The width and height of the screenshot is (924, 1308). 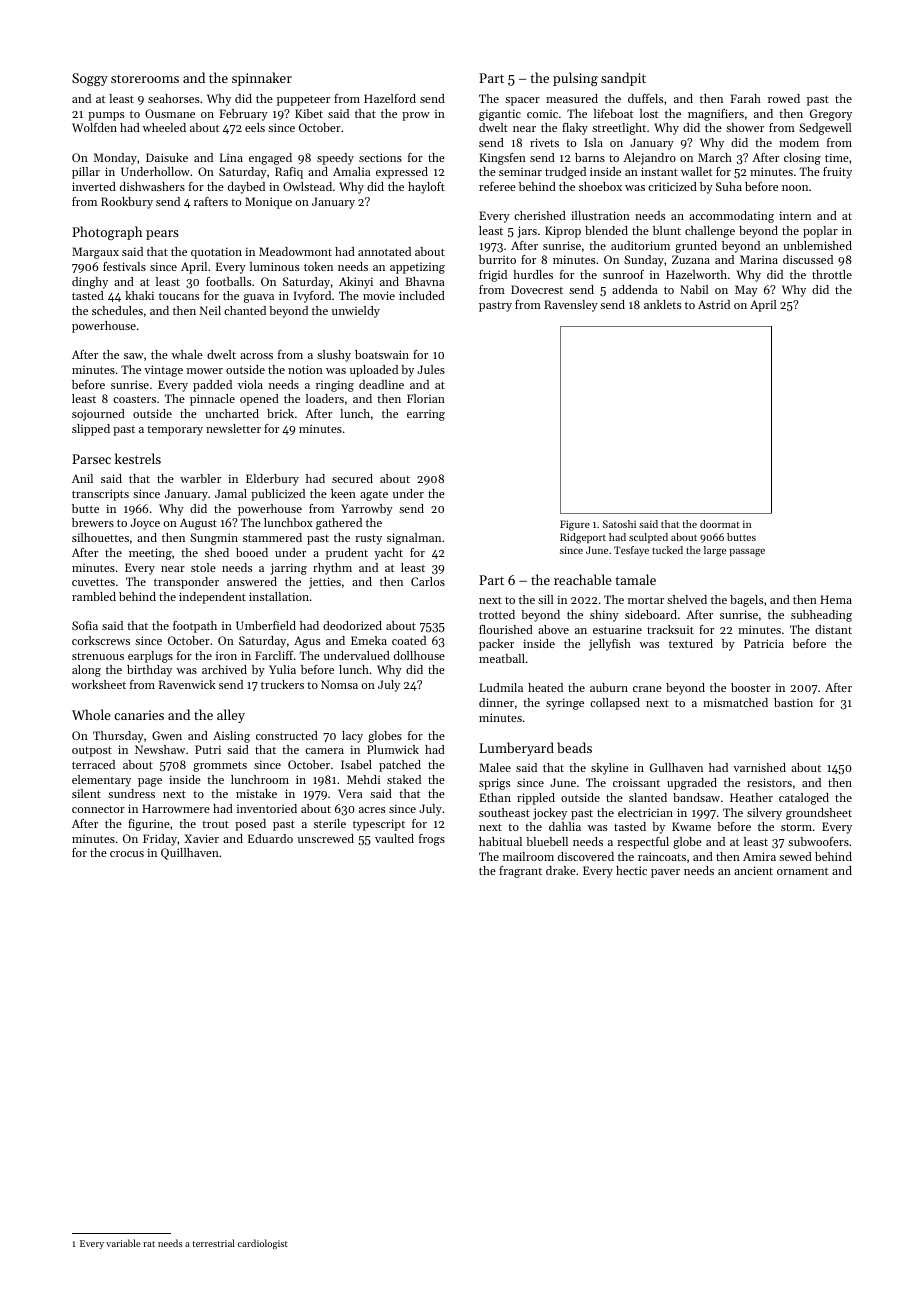 What do you see at coordinates (575, 79) in the screenshot?
I see `pulsing` at bounding box center [575, 79].
